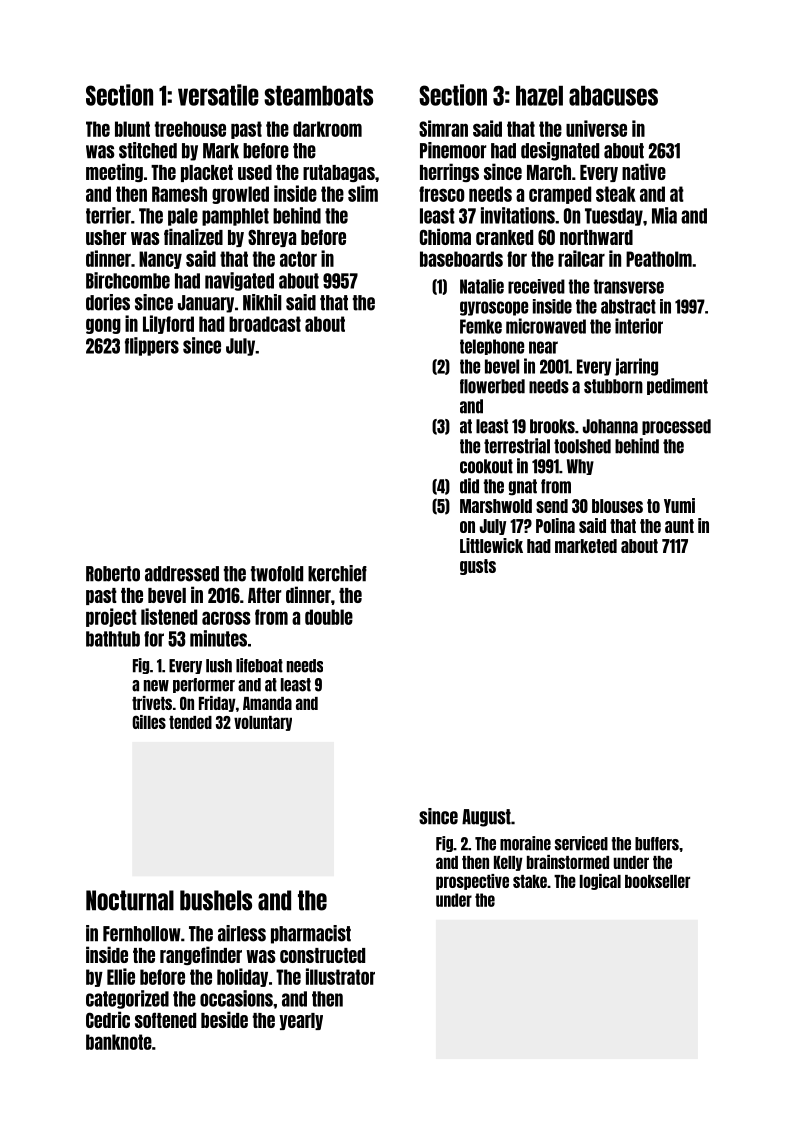  I want to click on steamboats, so click(318, 96).
